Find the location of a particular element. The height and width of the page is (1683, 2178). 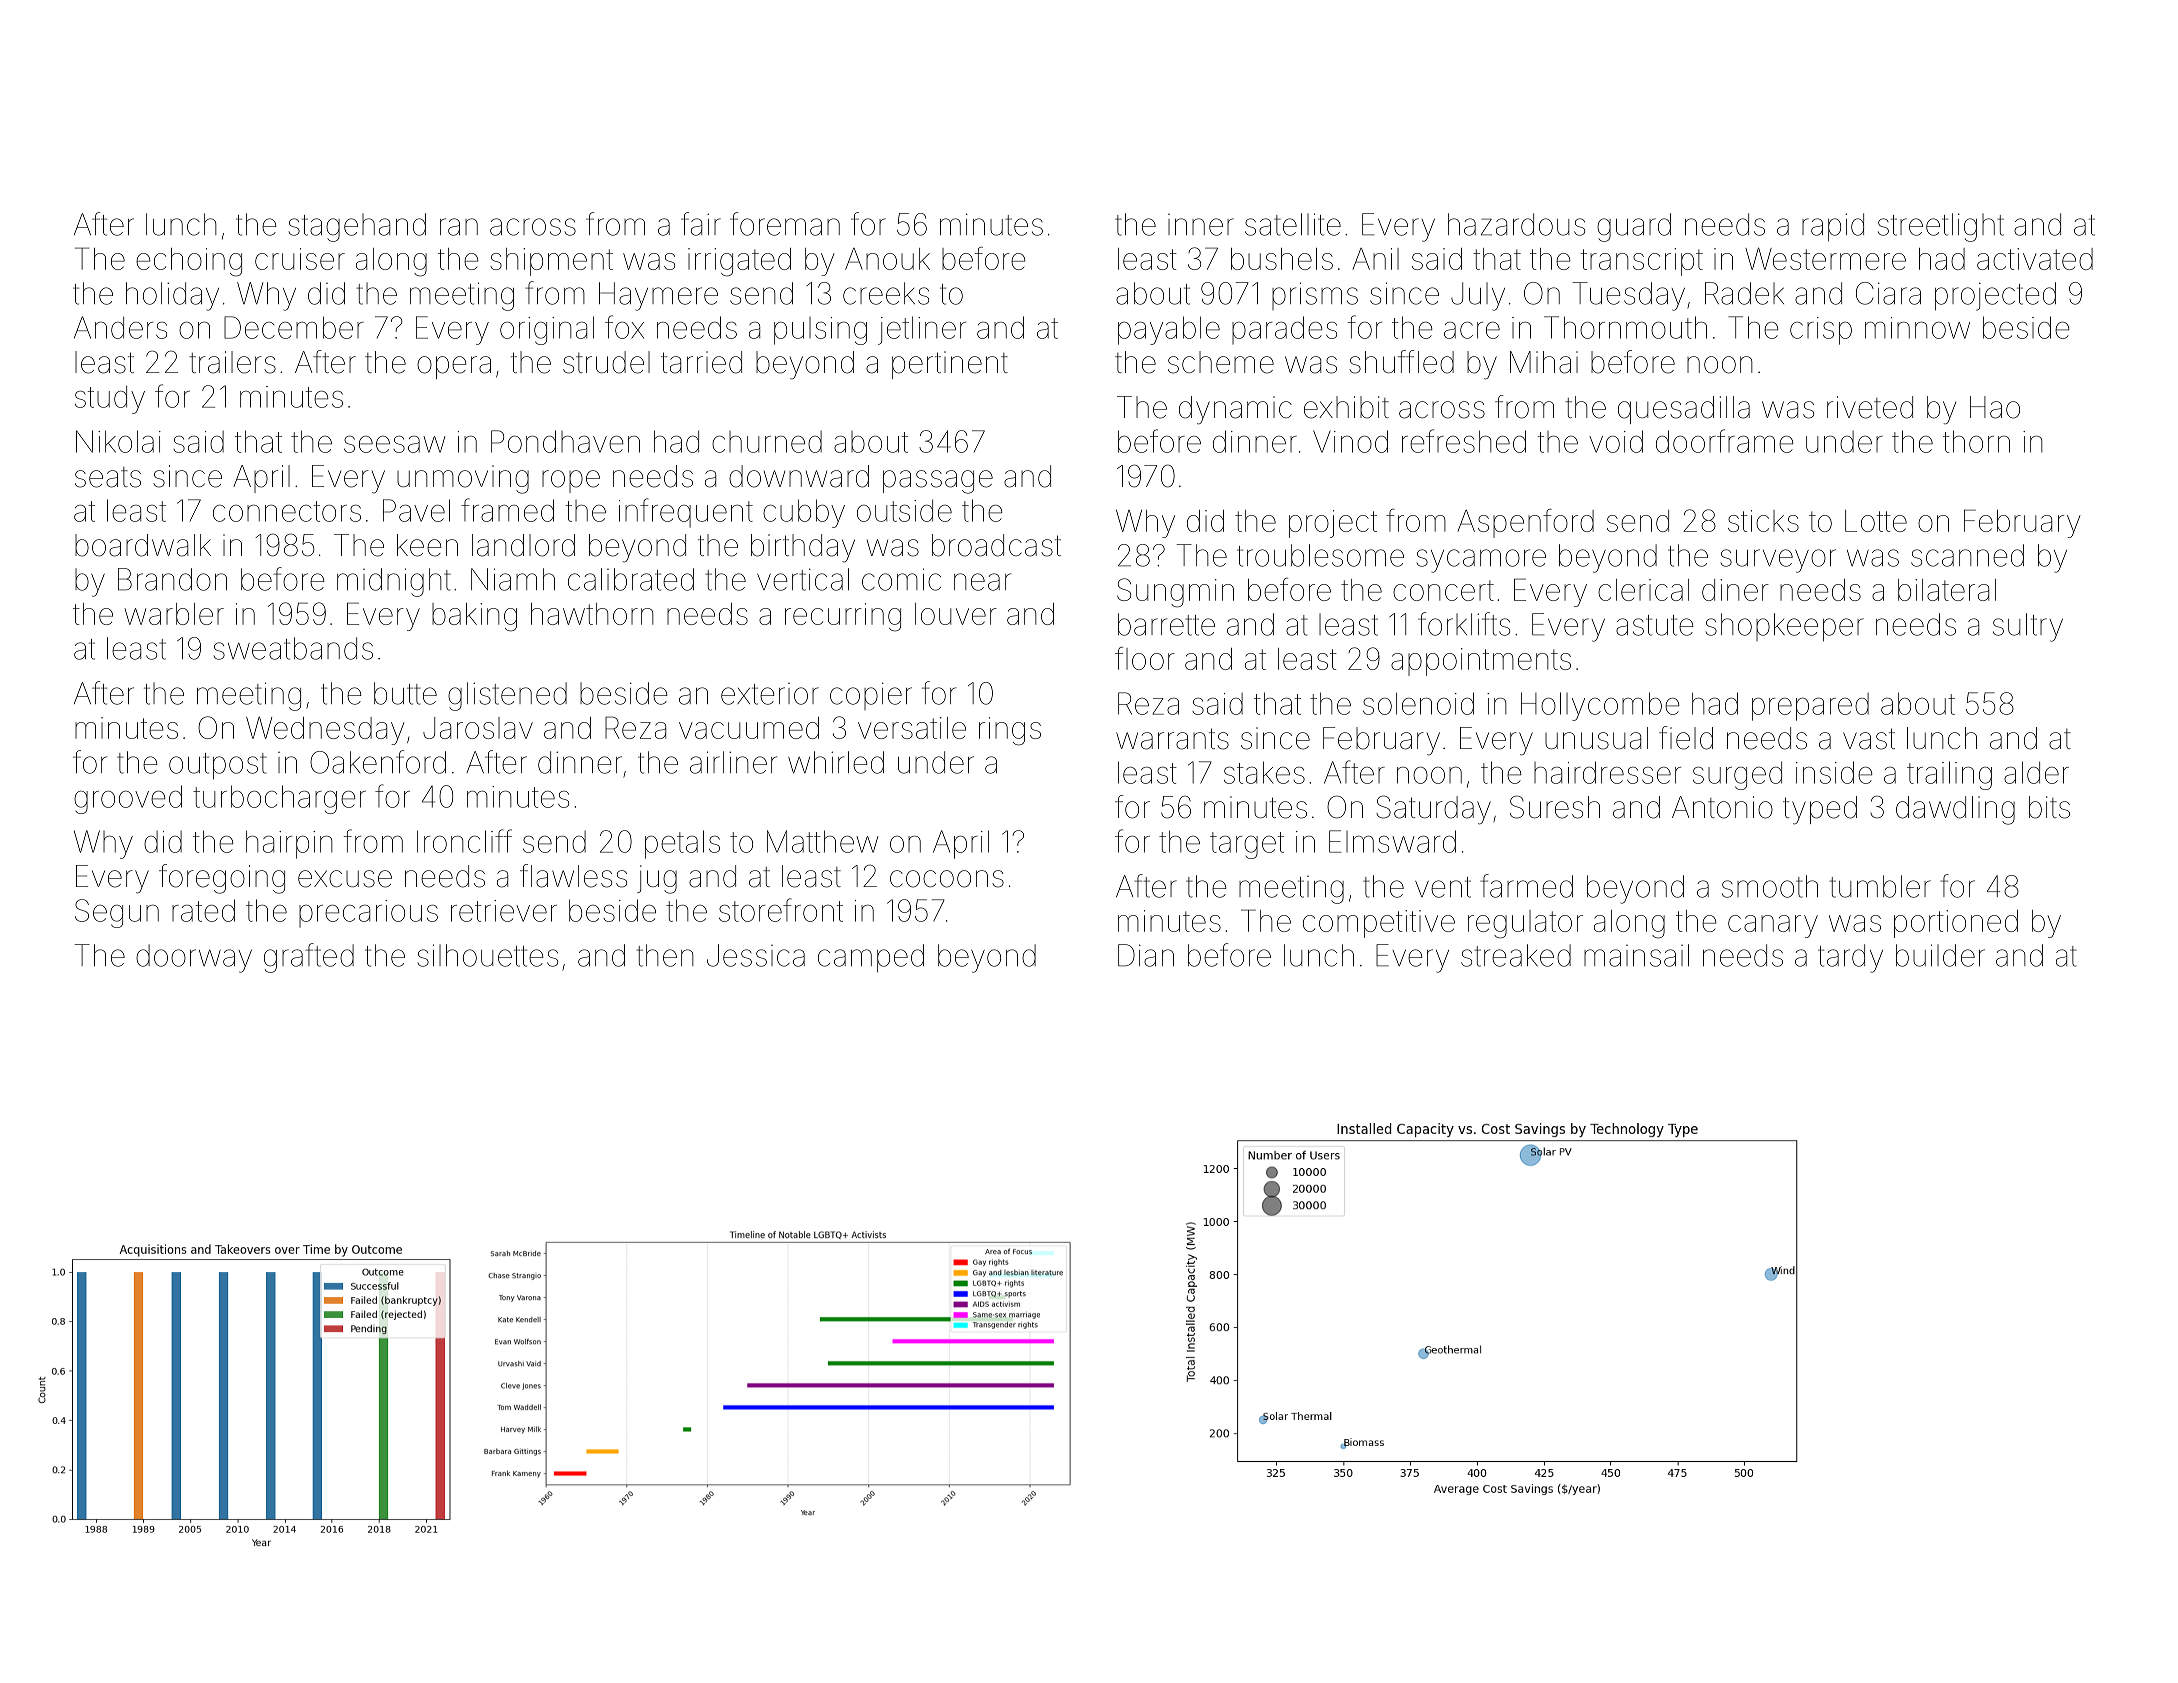

void is located at coordinates (1616, 441).
